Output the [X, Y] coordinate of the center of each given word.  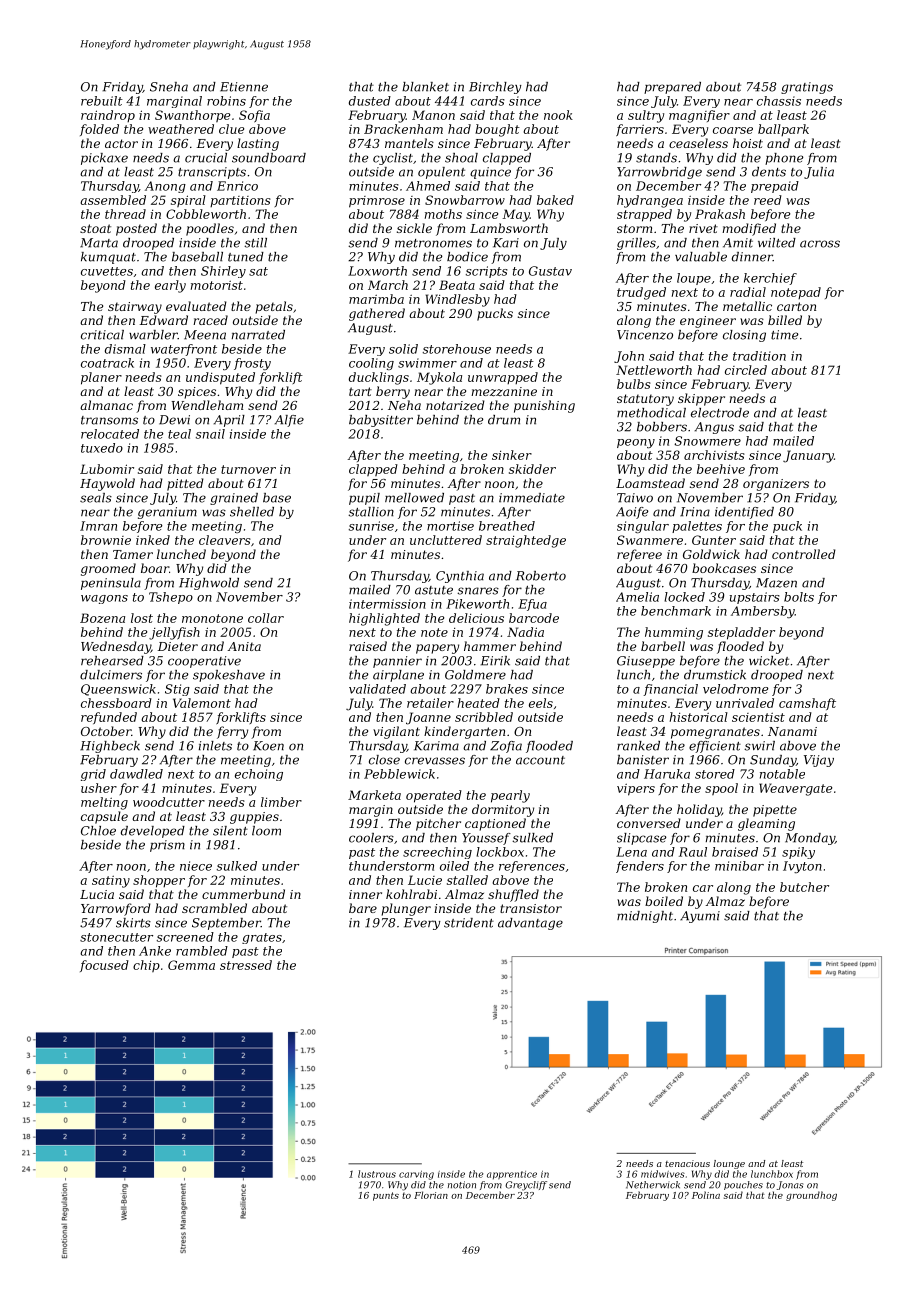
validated [377, 689]
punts [386, 1196]
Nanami [792, 731]
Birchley [495, 88]
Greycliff [526, 1186]
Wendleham [207, 405]
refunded [109, 718]
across [820, 244]
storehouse [457, 349]
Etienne [244, 87]
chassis [779, 101]
